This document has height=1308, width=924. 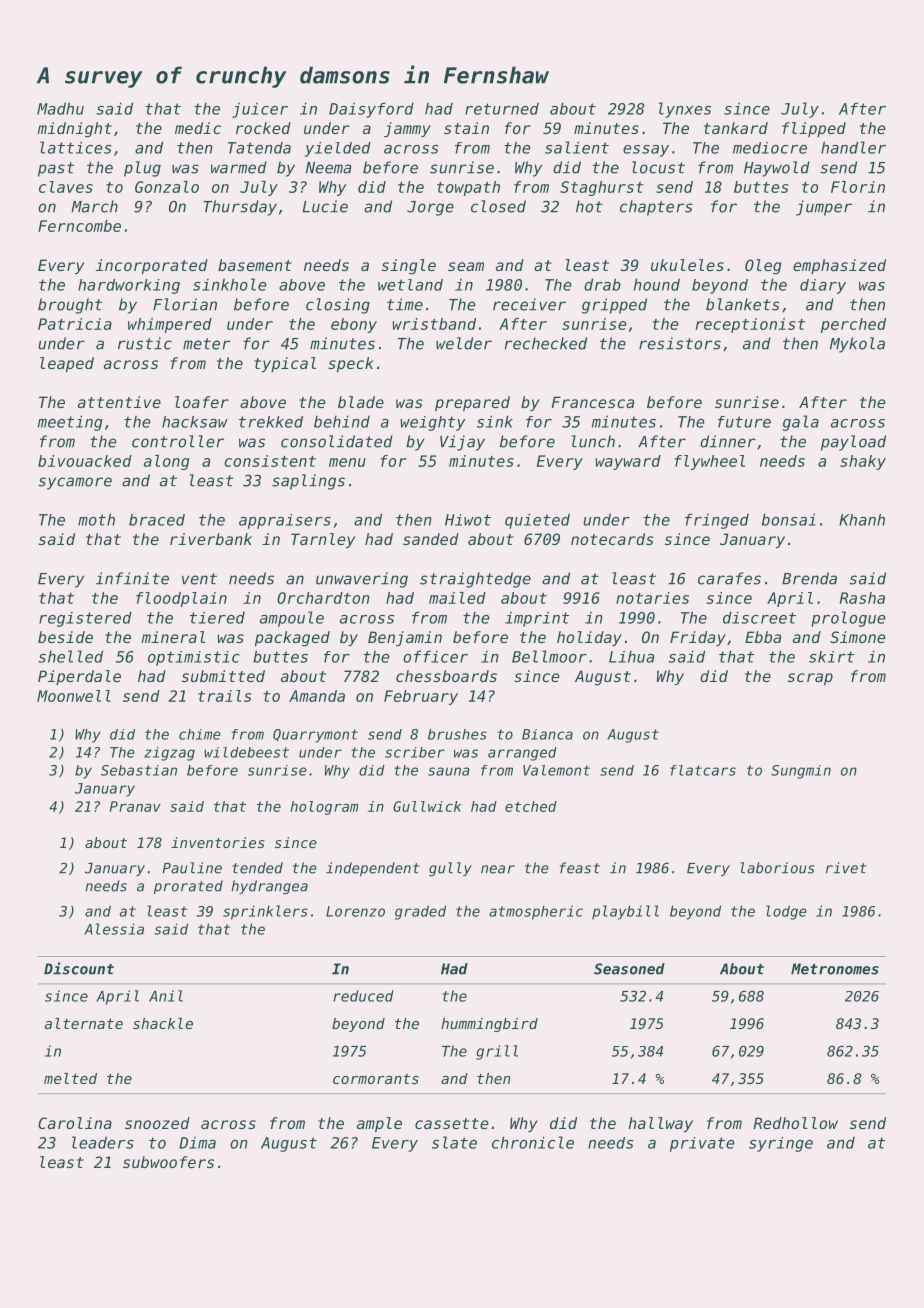 I want to click on sauna, so click(x=449, y=771).
